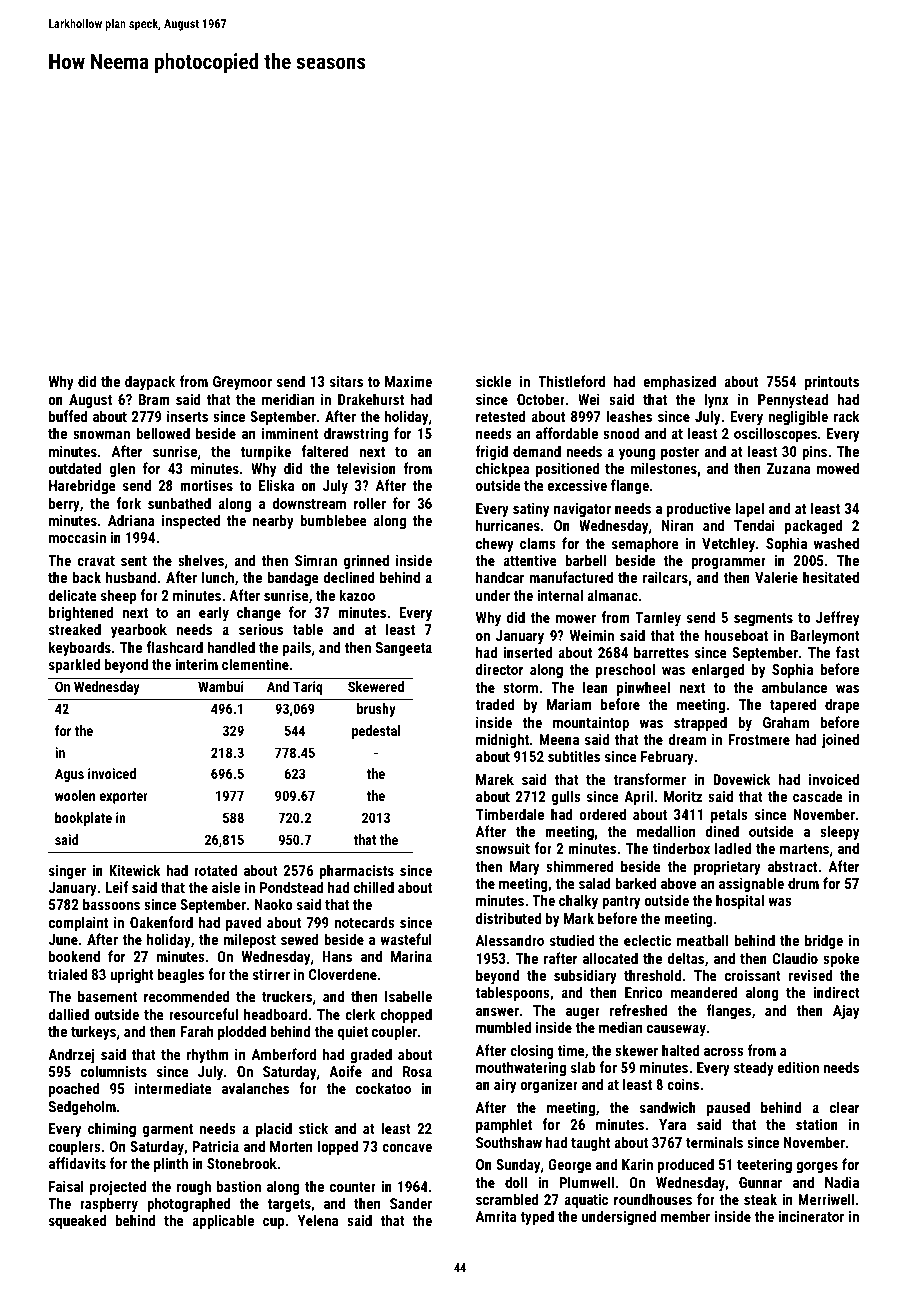 The image size is (908, 1316). I want to click on daypack, so click(150, 382).
